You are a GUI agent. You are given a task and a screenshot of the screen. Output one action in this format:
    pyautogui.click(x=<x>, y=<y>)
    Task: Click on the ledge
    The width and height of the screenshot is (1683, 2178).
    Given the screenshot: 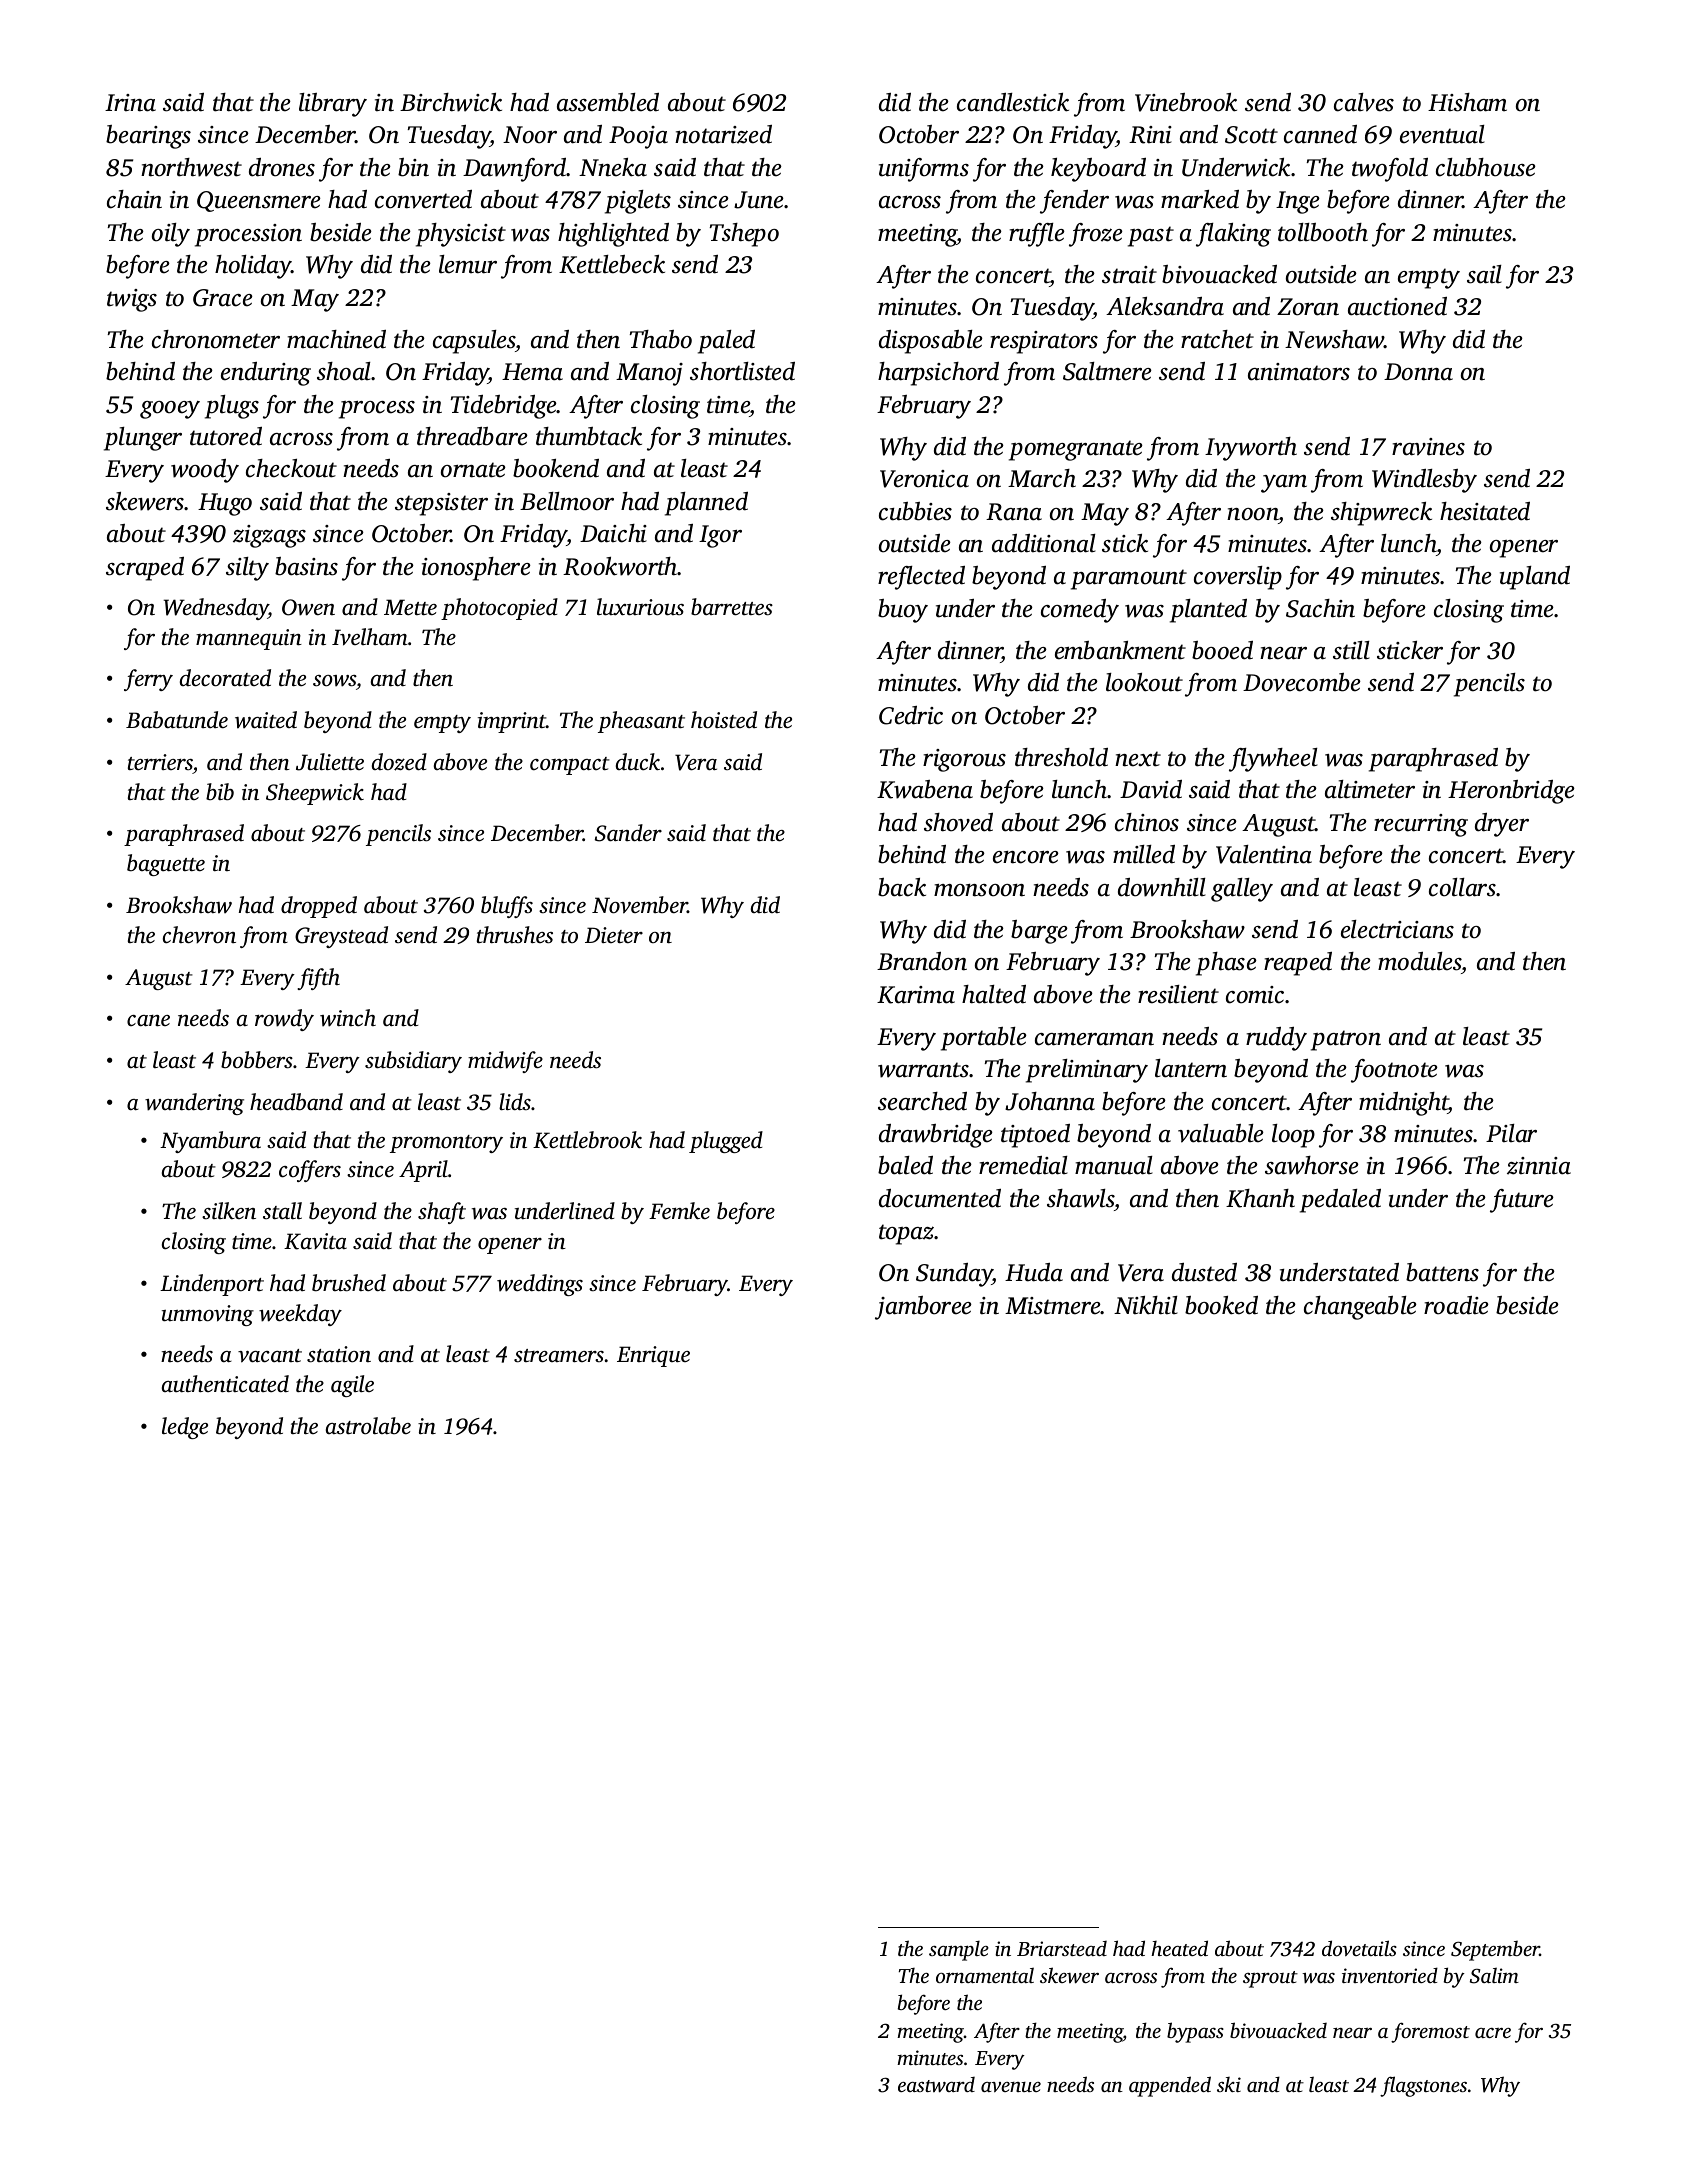 What is the action you would take?
    pyautogui.click(x=185, y=1428)
